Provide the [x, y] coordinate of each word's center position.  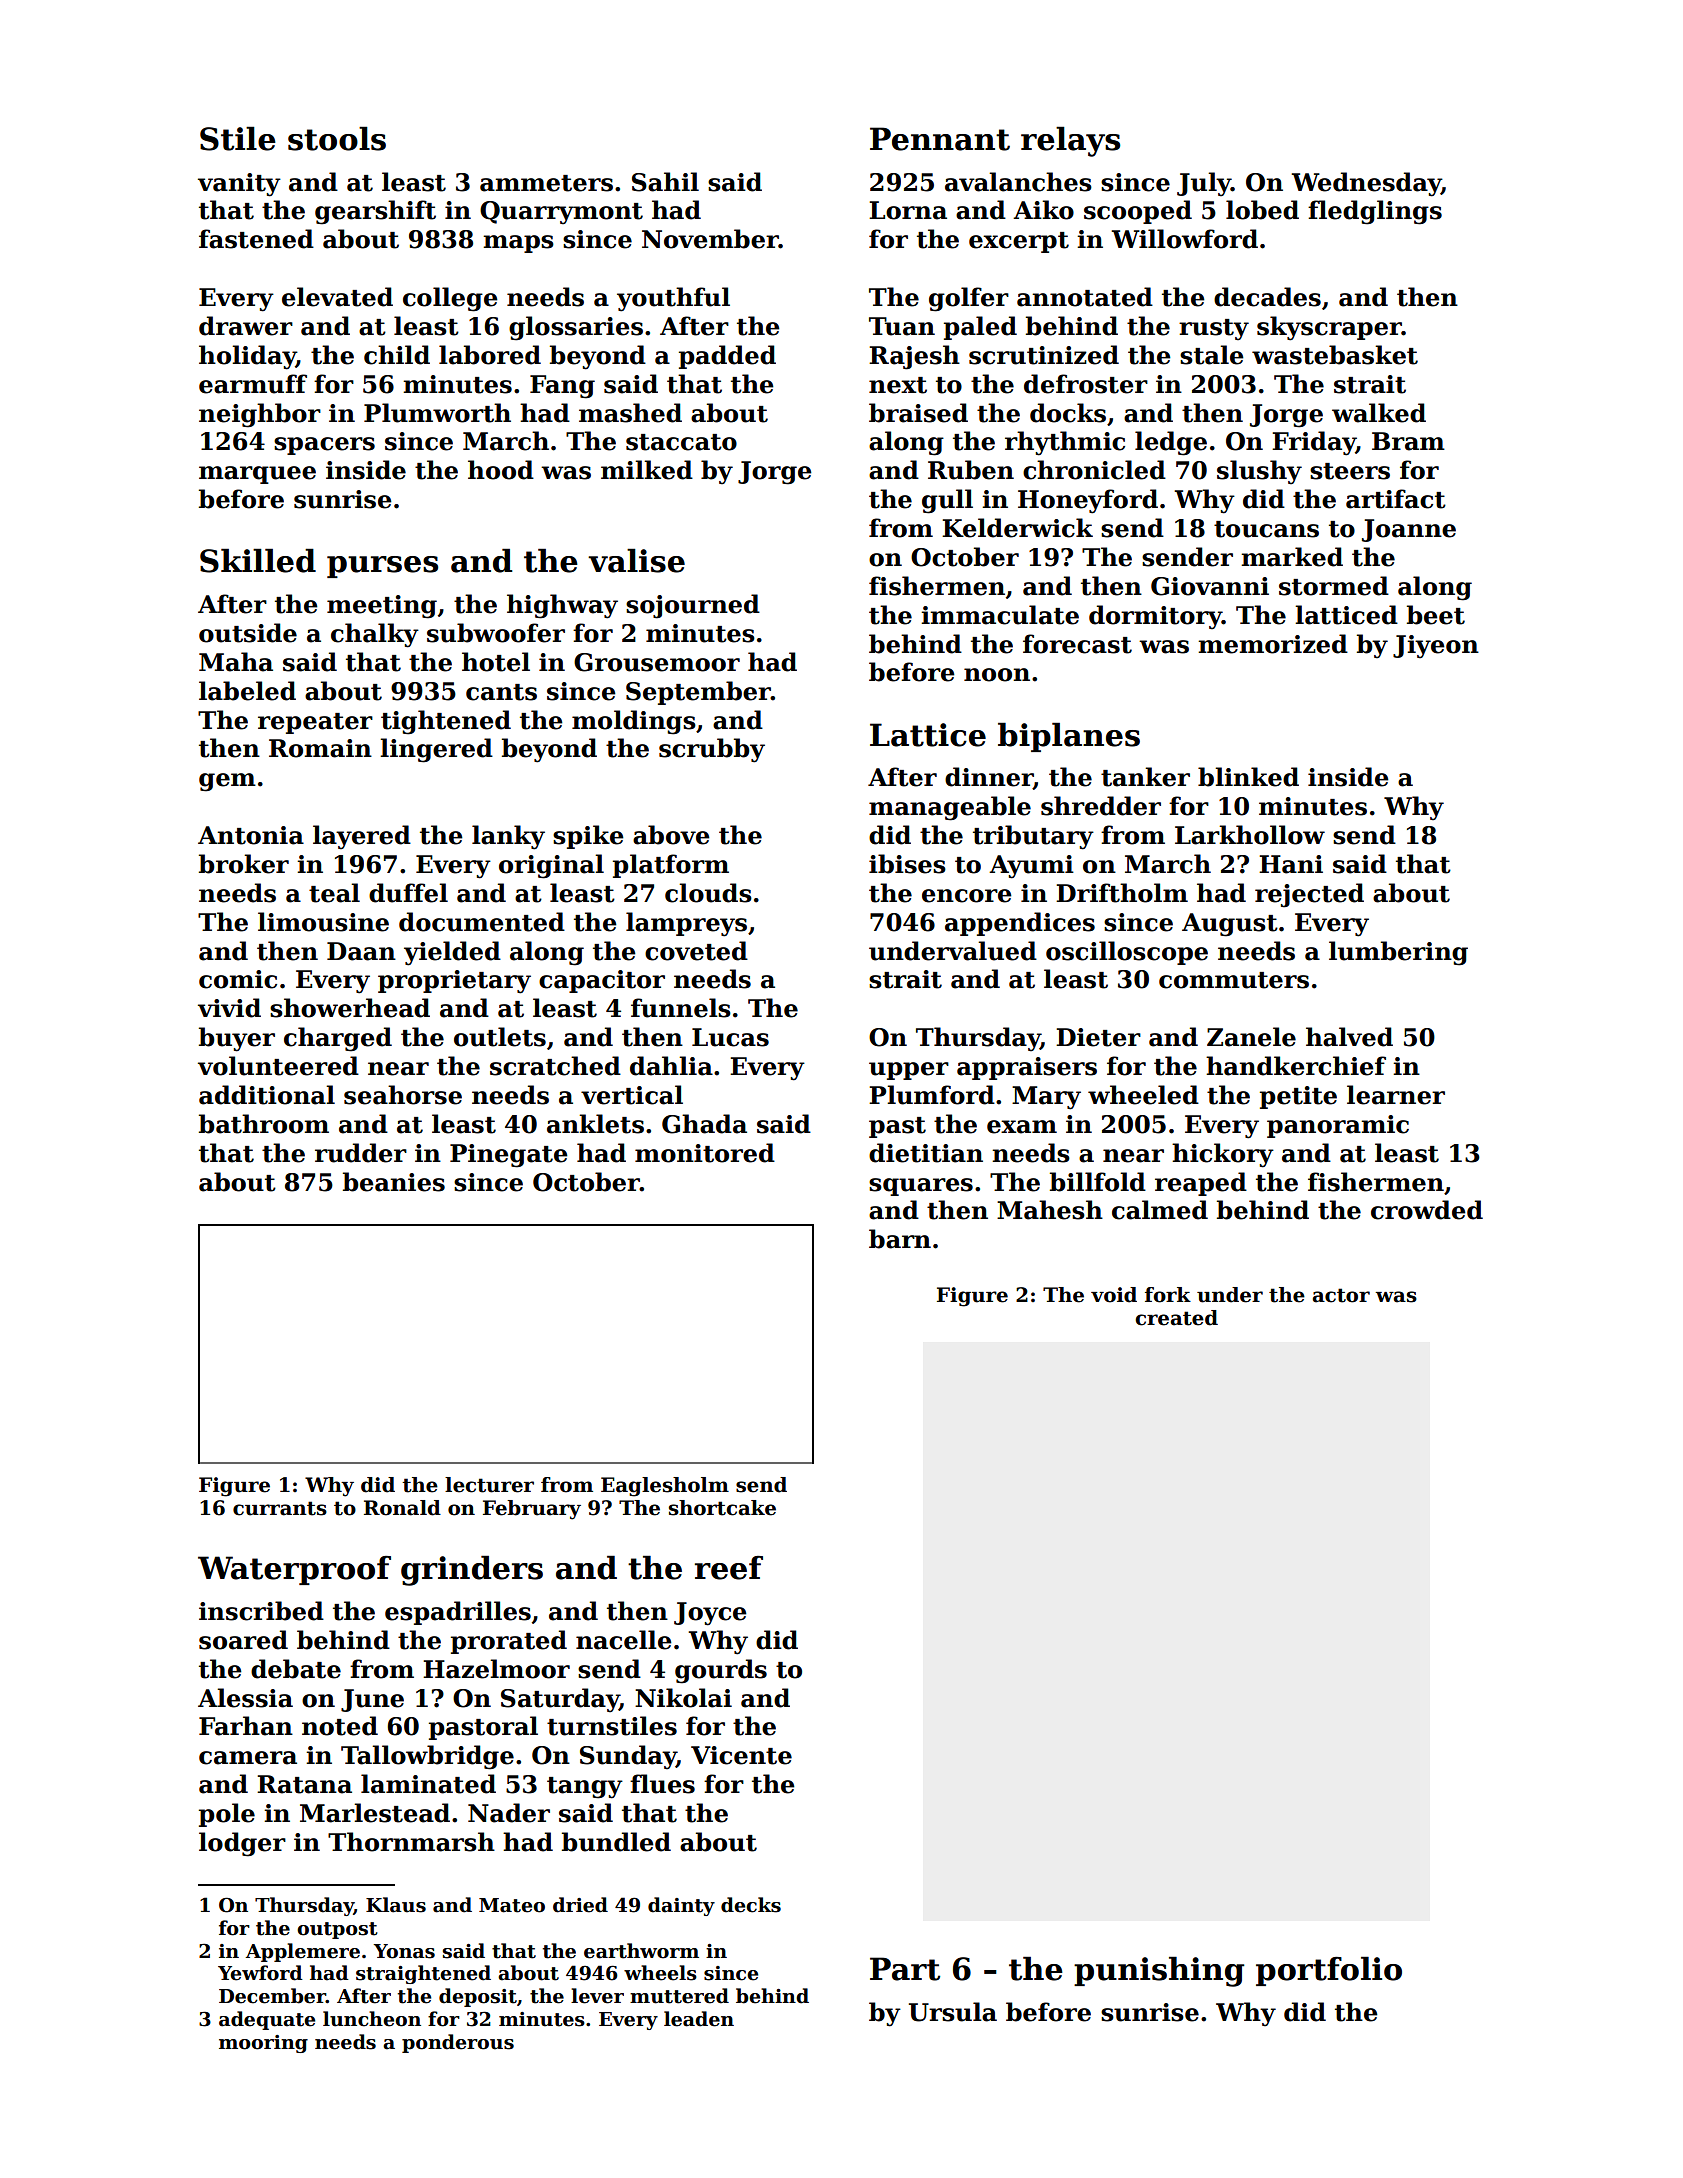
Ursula [953, 2012]
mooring [263, 2044]
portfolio [1329, 1971]
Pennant [940, 139]
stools [337, 138]
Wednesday [1366, 184]
